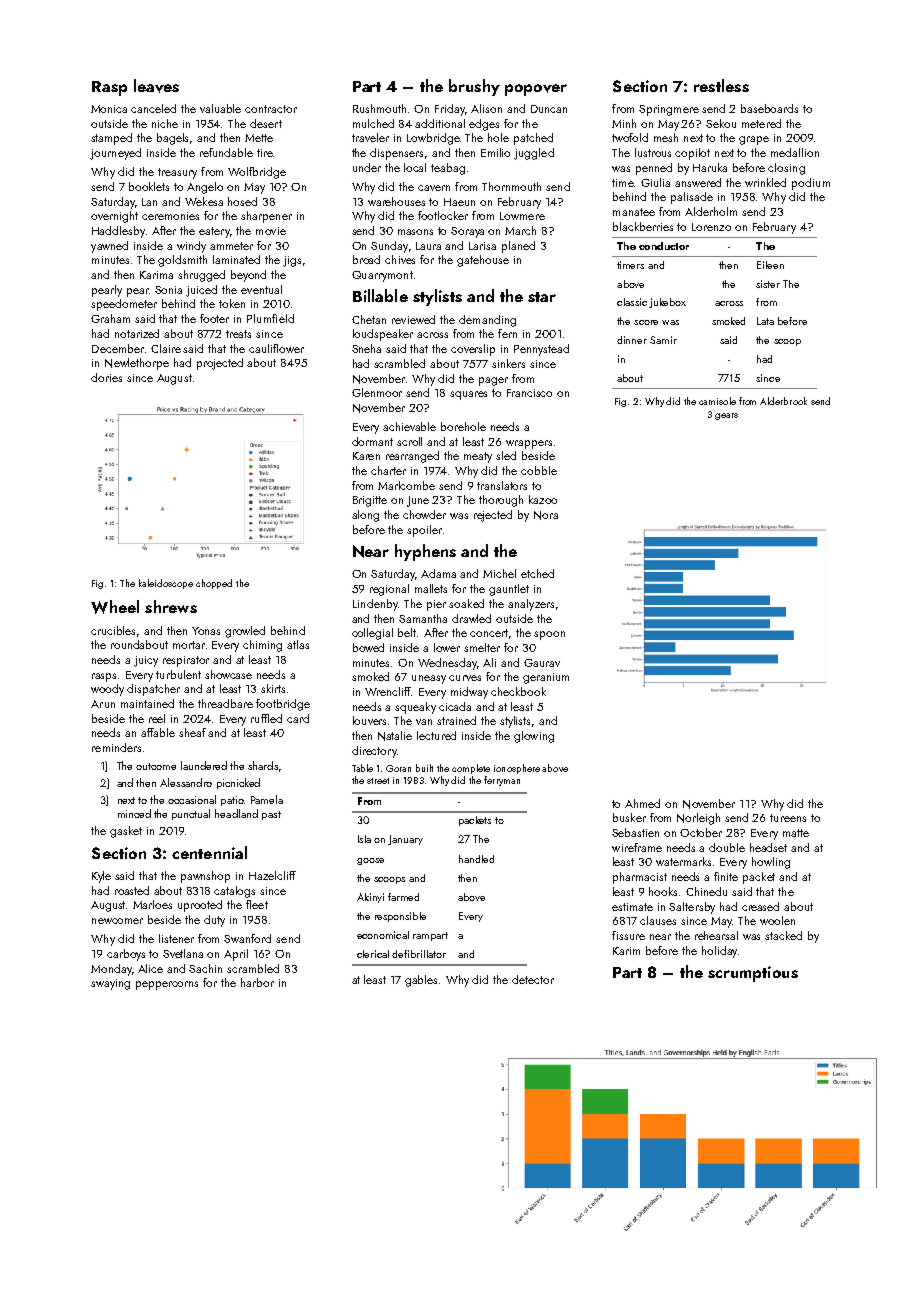 The image size is (924, 1308). Describe the element at coordinates (761, 123) in the image. I see `metered` at that location.
